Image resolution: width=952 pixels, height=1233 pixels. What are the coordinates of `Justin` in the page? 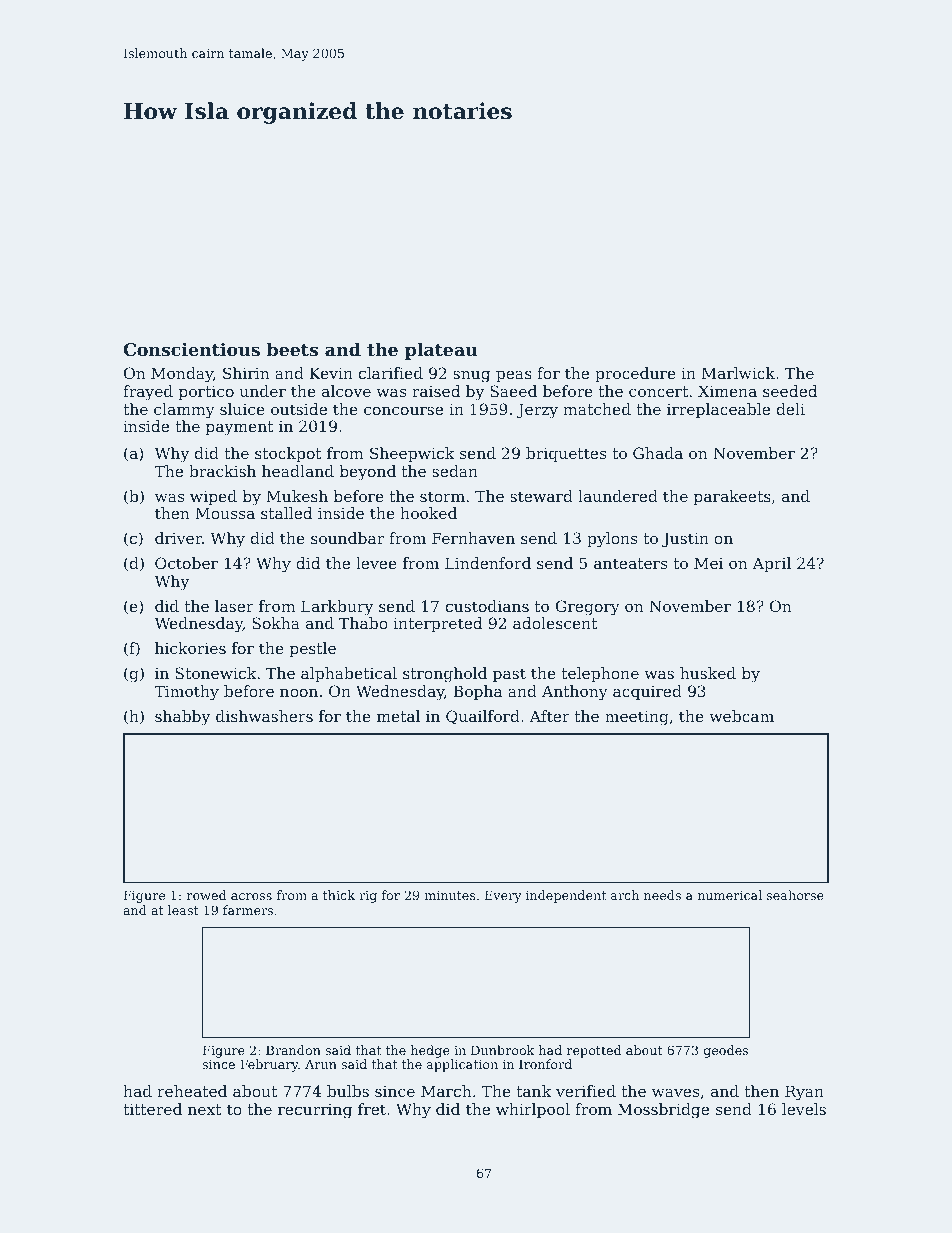 It's located at (685, 539).
